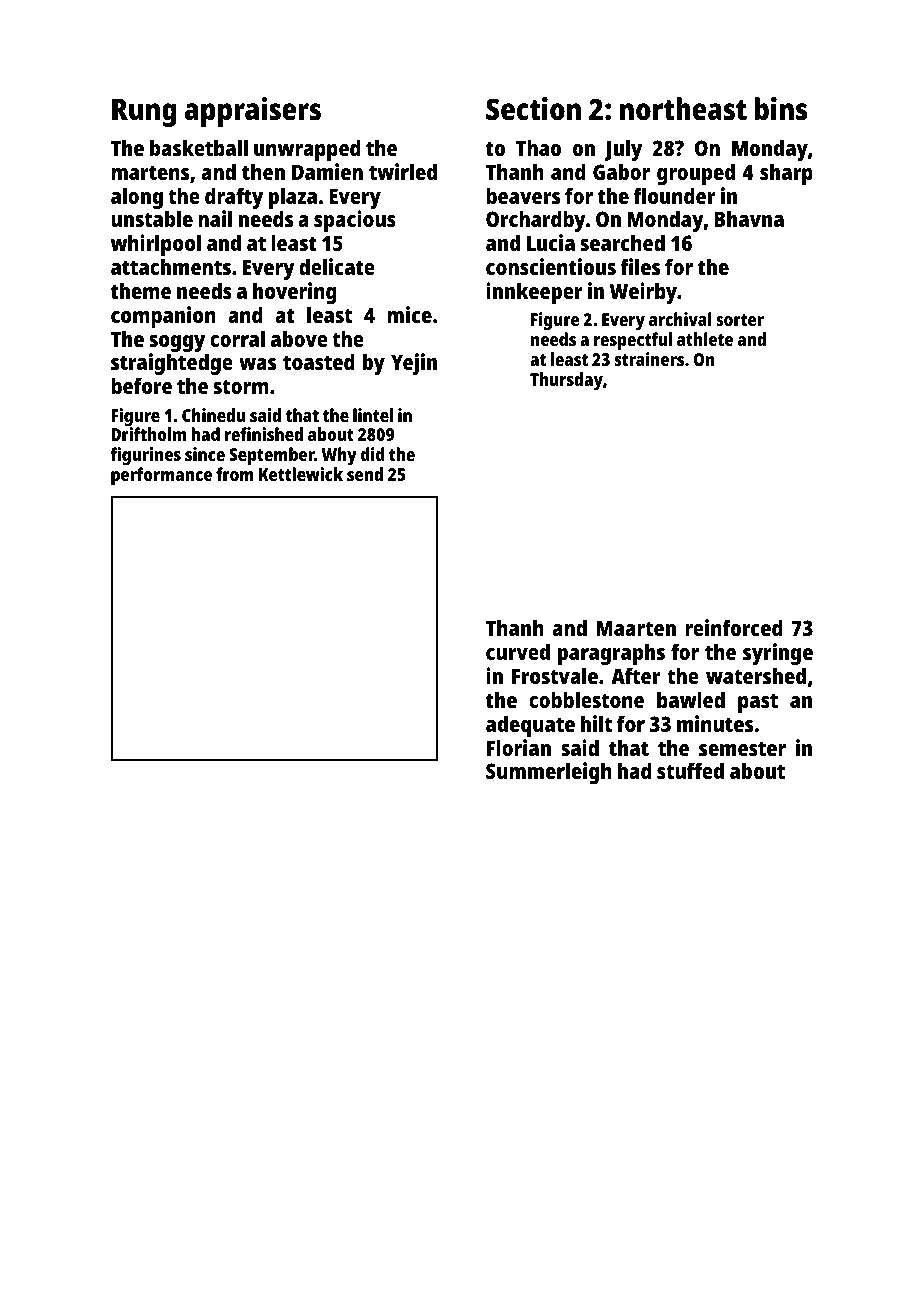 The height and width of the screenshot is (1311, 924). Describe the element at coordinates (533, 109) in the screenshot. I see `Section` at that location.
